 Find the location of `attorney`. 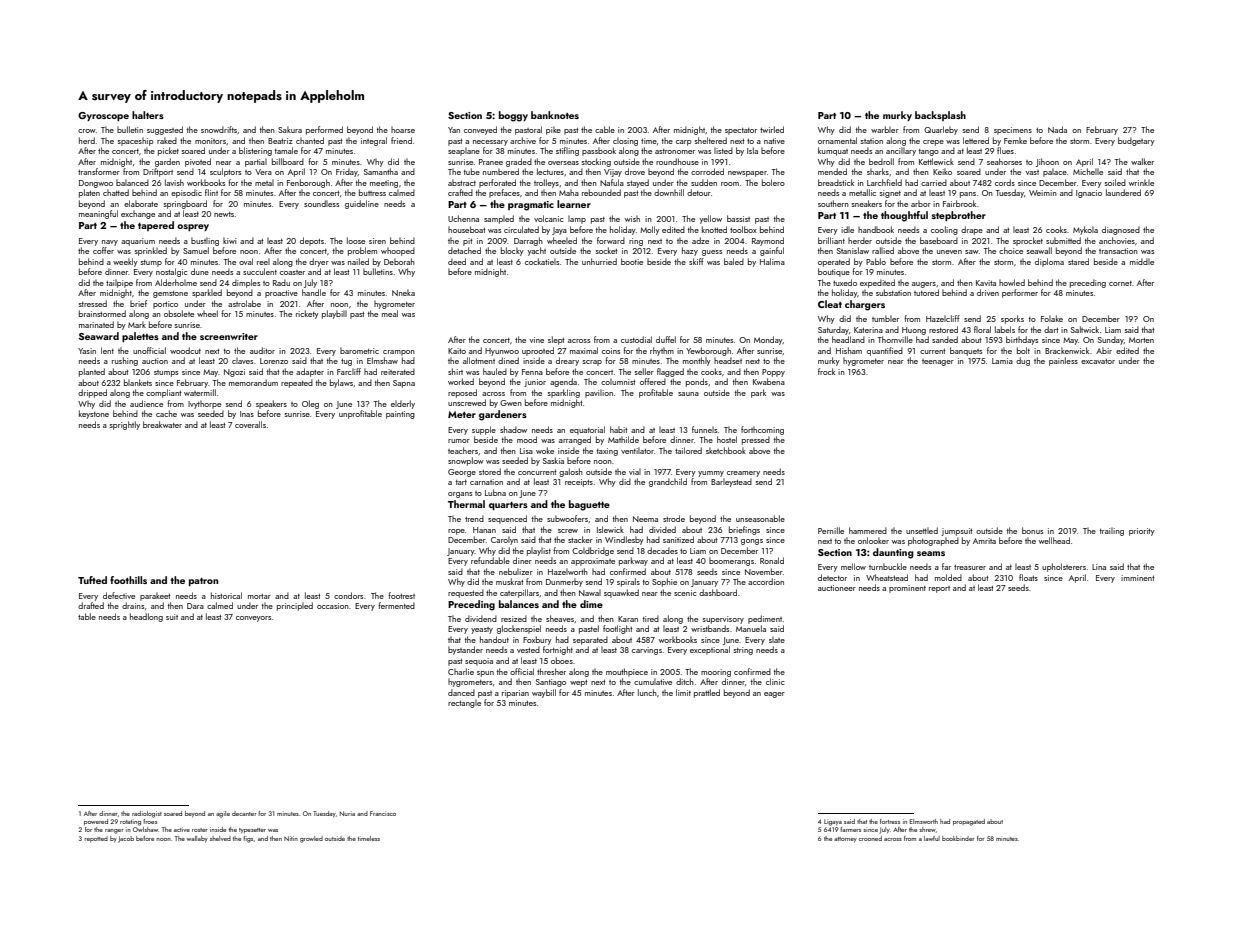

attorney is located at coordinates (845, 840).
